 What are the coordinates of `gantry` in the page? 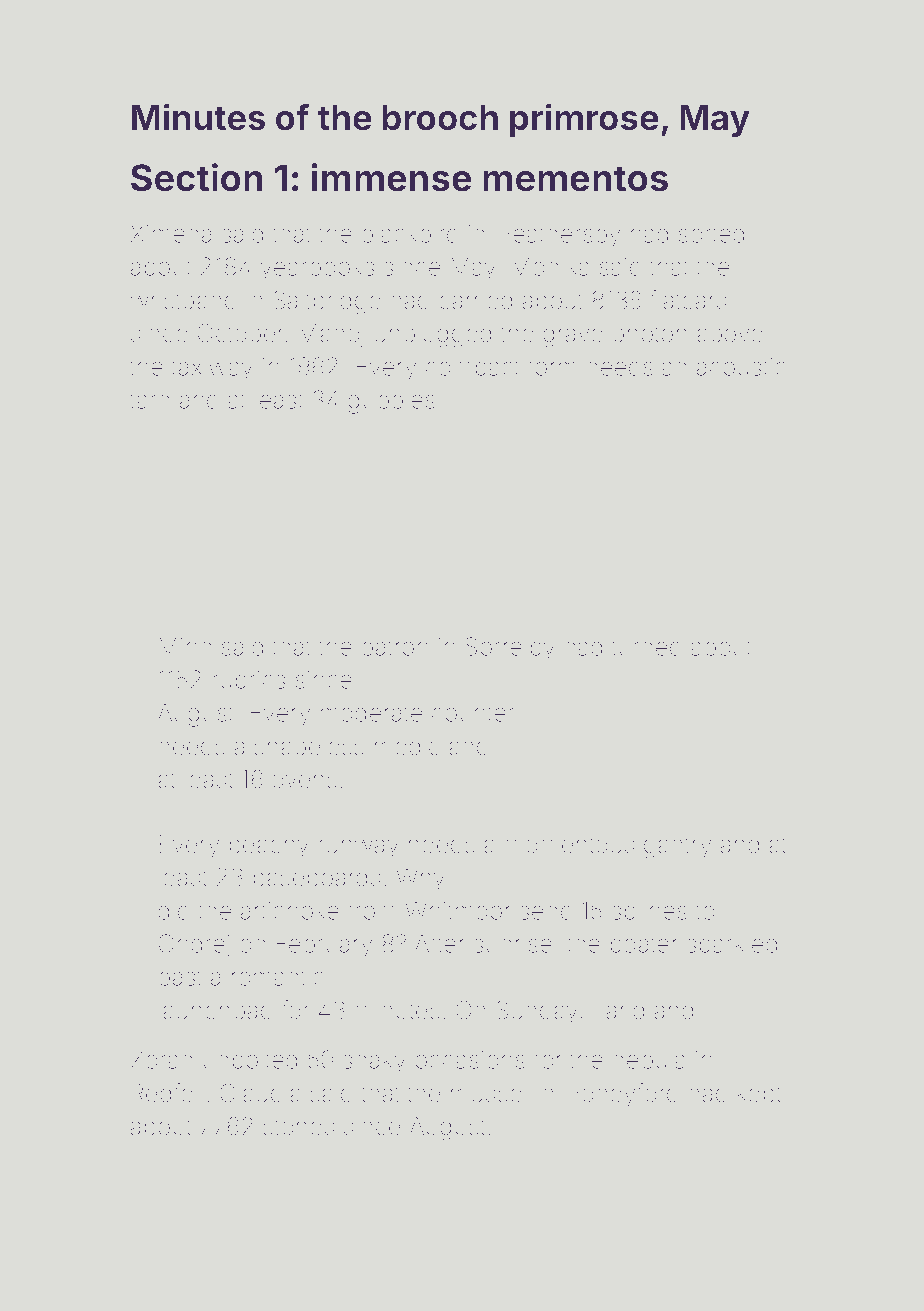 It's located at (677, 847).
